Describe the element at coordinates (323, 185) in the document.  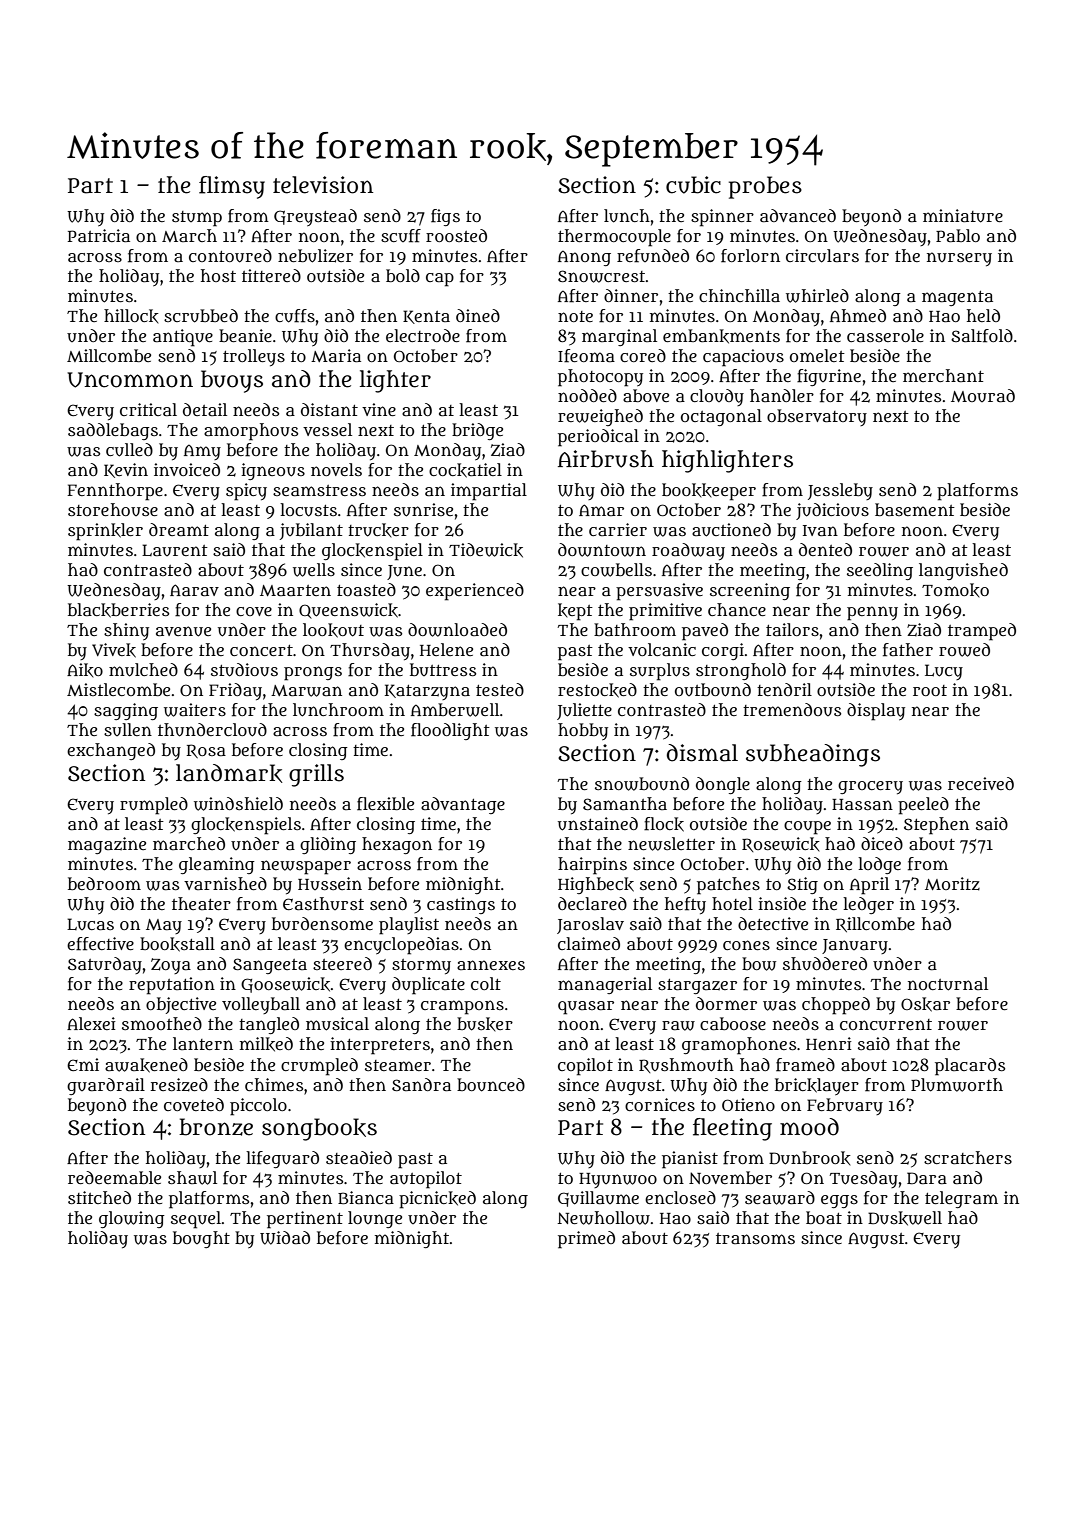
I see `television` at that location.
